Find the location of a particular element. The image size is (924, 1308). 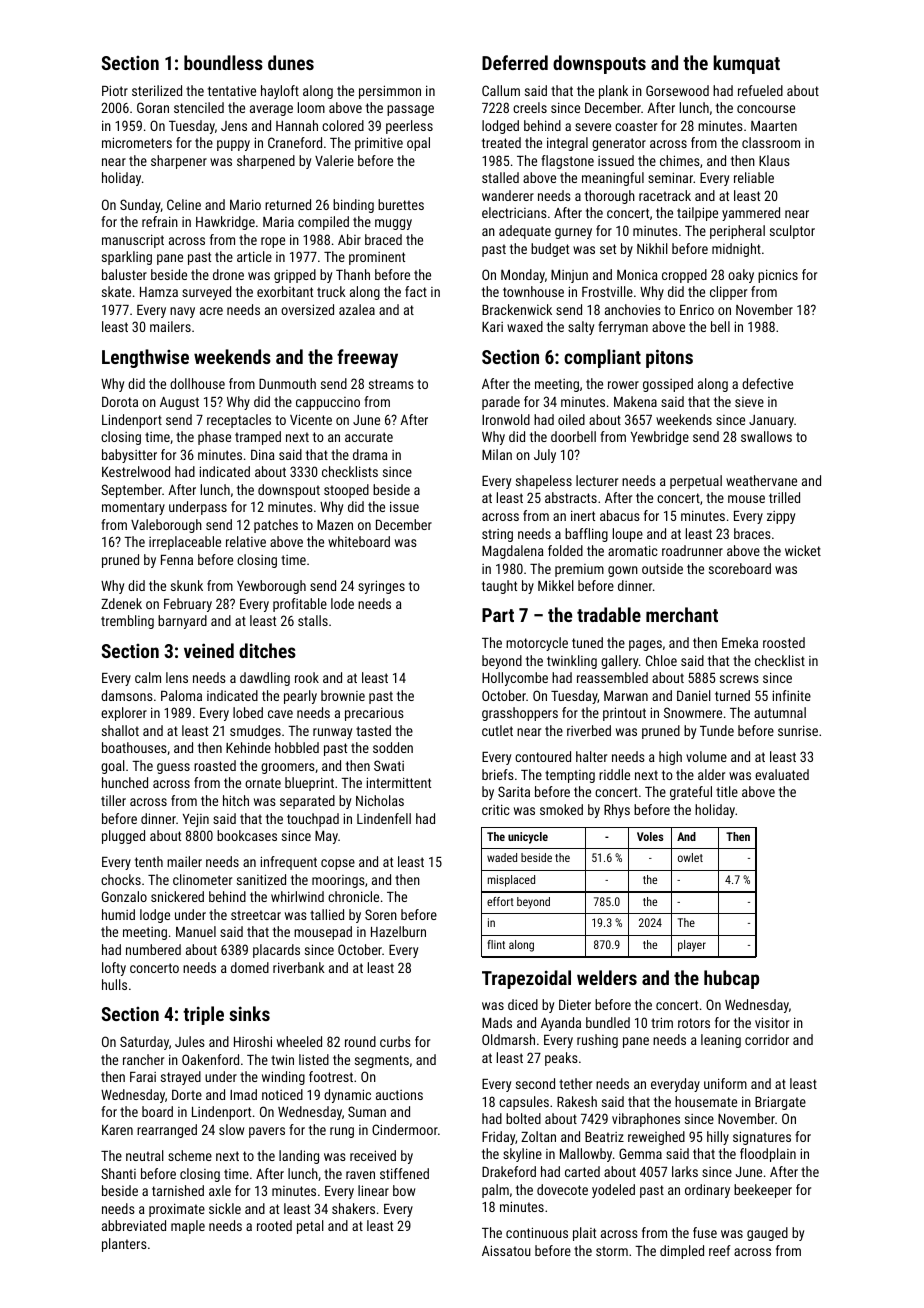

Deferred is located at coordinates (515, 62).
